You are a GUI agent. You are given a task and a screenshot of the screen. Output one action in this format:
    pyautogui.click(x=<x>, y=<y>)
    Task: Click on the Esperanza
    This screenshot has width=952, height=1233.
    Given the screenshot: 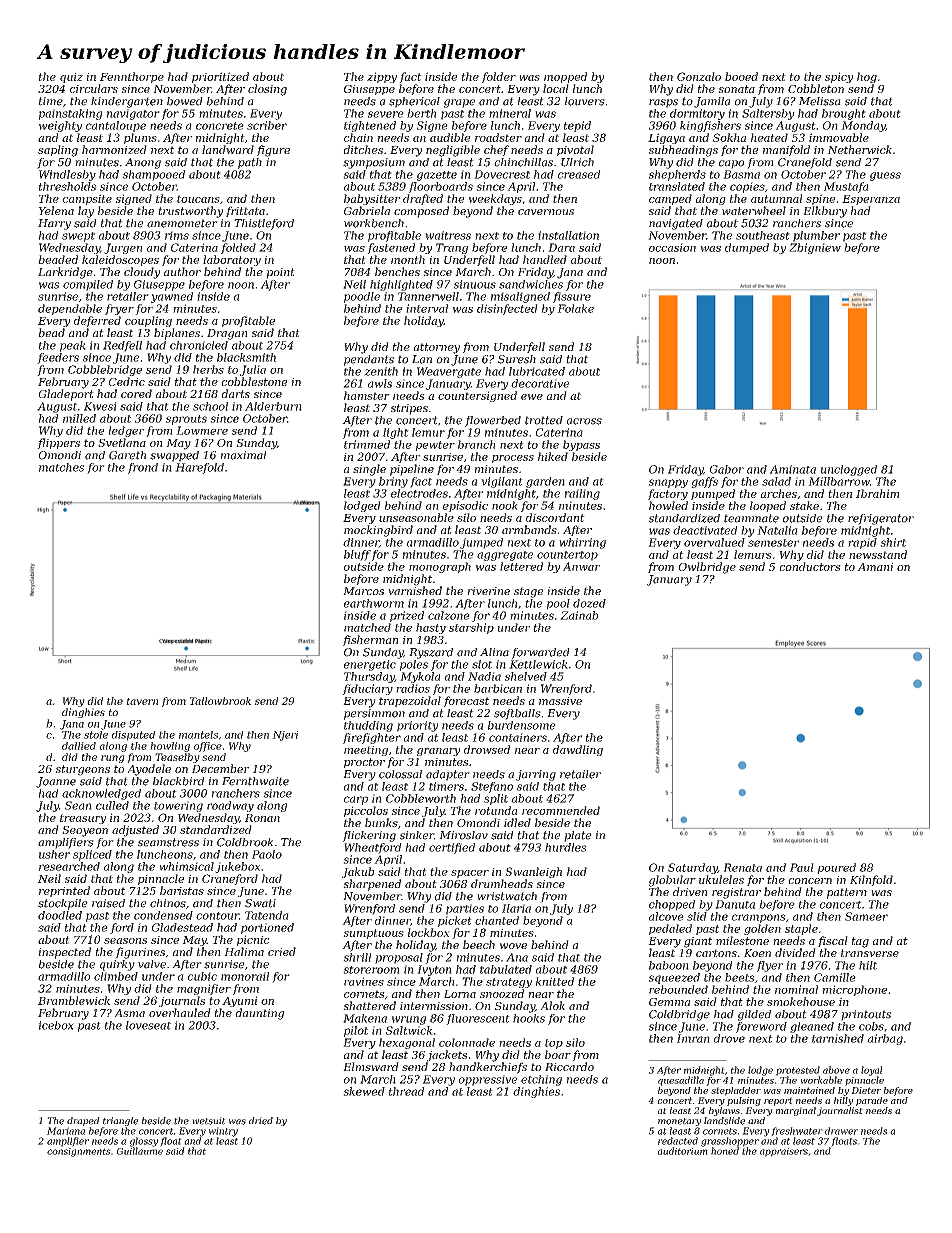 What is the action you would take?
    pyautogui.click(x=871, y=200)
